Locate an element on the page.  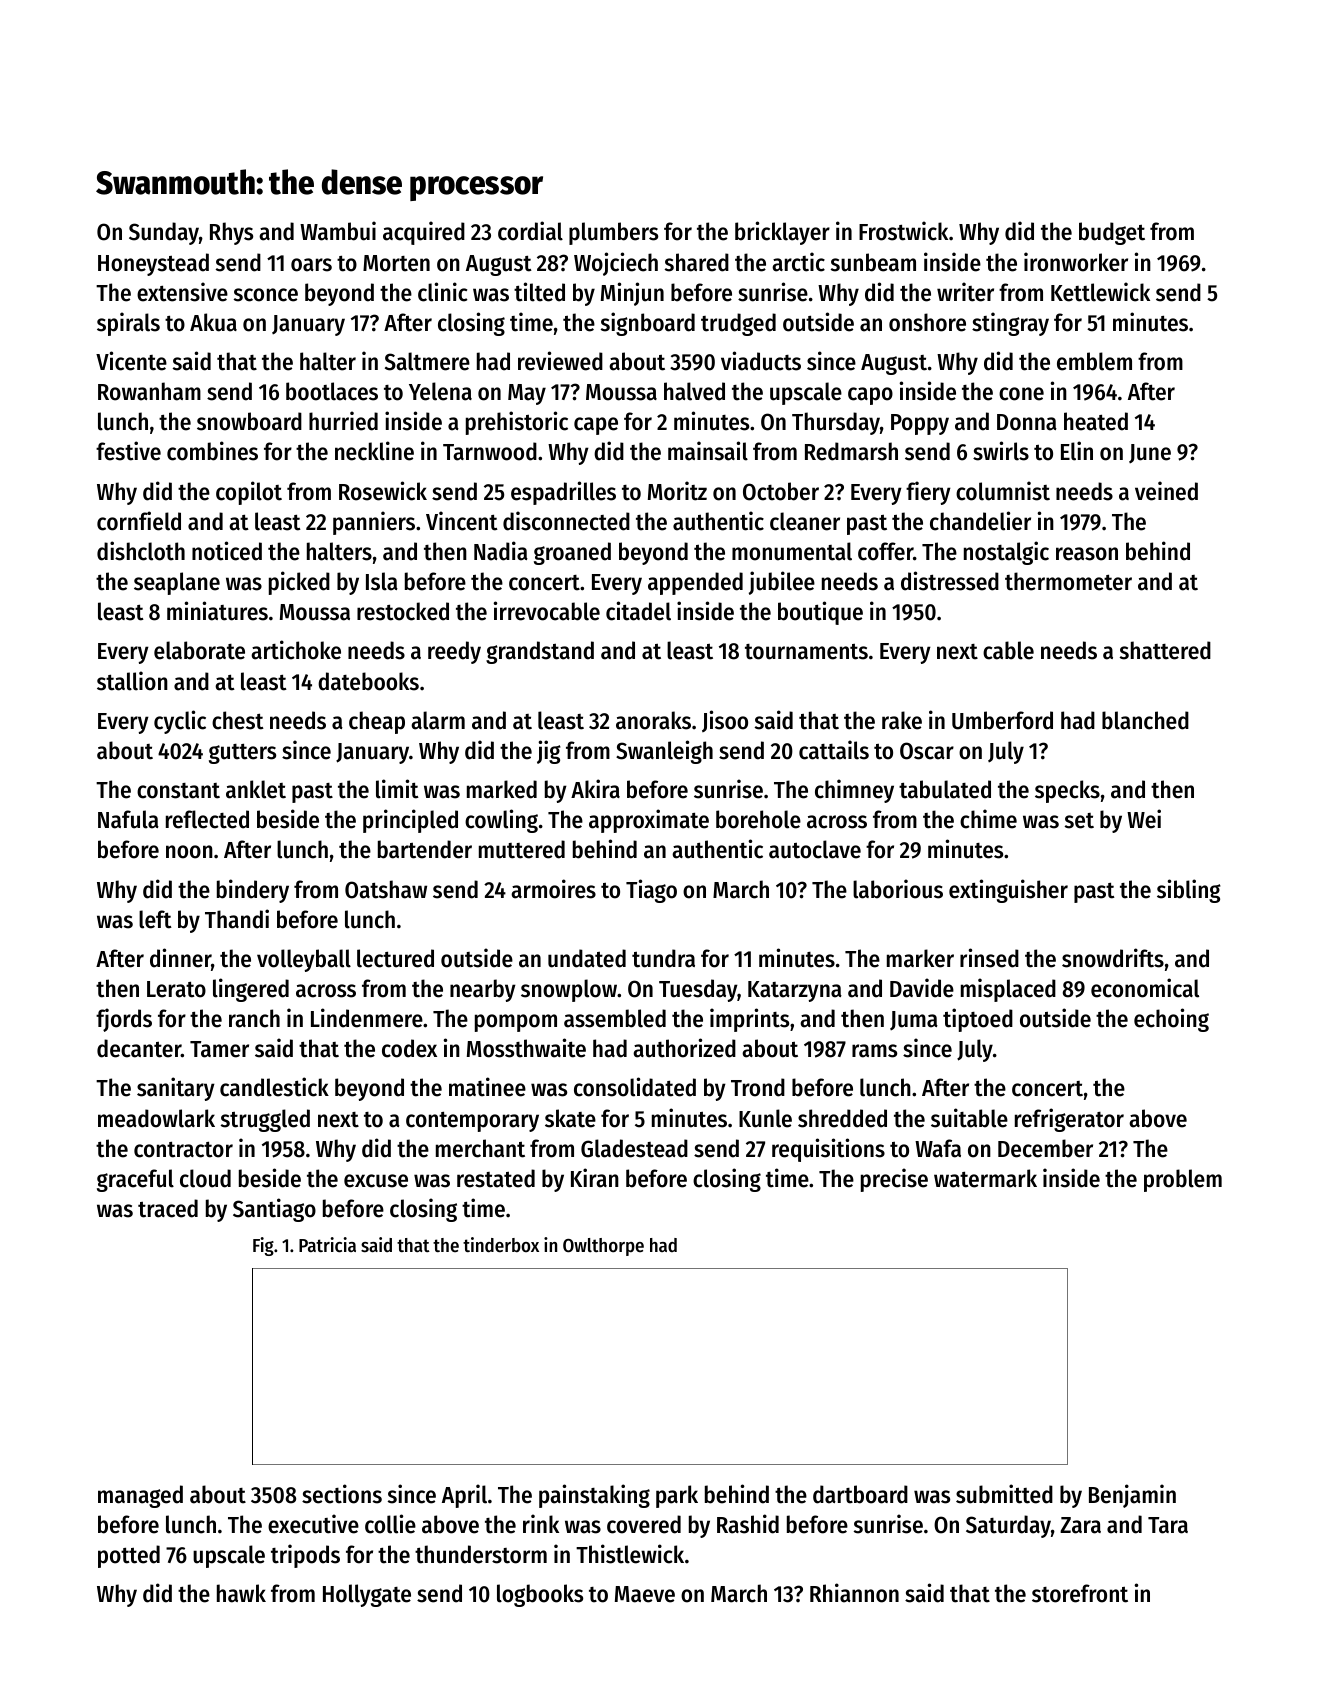
echoing is located at coordinates (1171, 1020).
